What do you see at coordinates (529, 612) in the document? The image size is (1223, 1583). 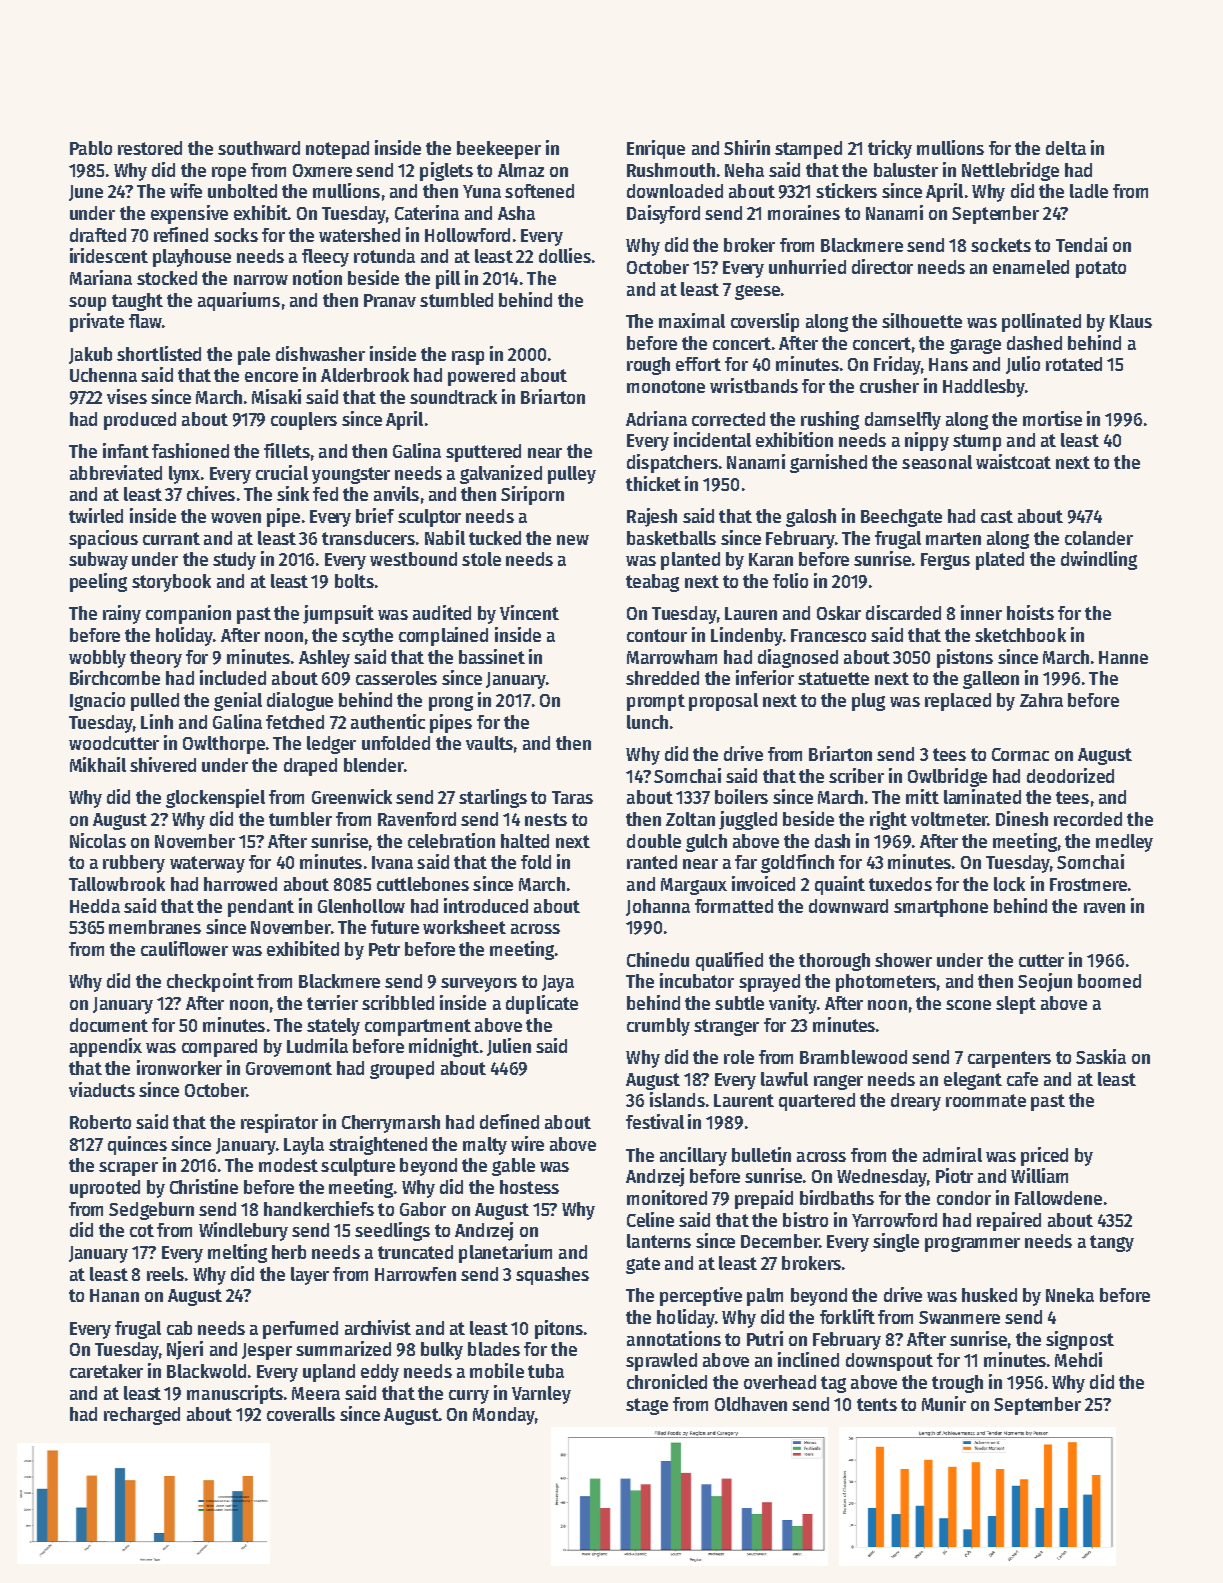 I see `Vincent` at bounding box center [529, 612].
